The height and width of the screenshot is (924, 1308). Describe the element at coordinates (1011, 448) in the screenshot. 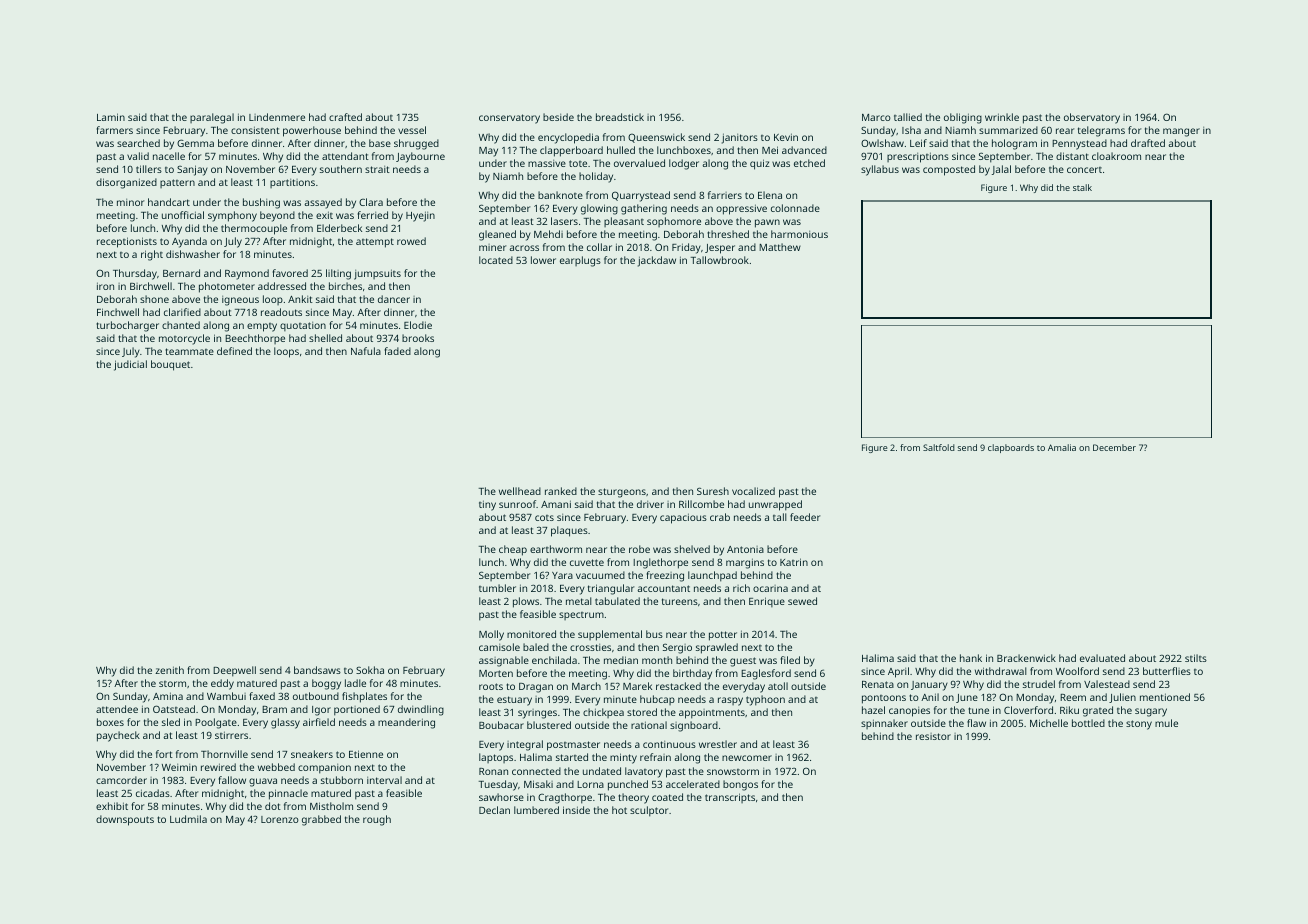

I see `clapboards` at that location.
